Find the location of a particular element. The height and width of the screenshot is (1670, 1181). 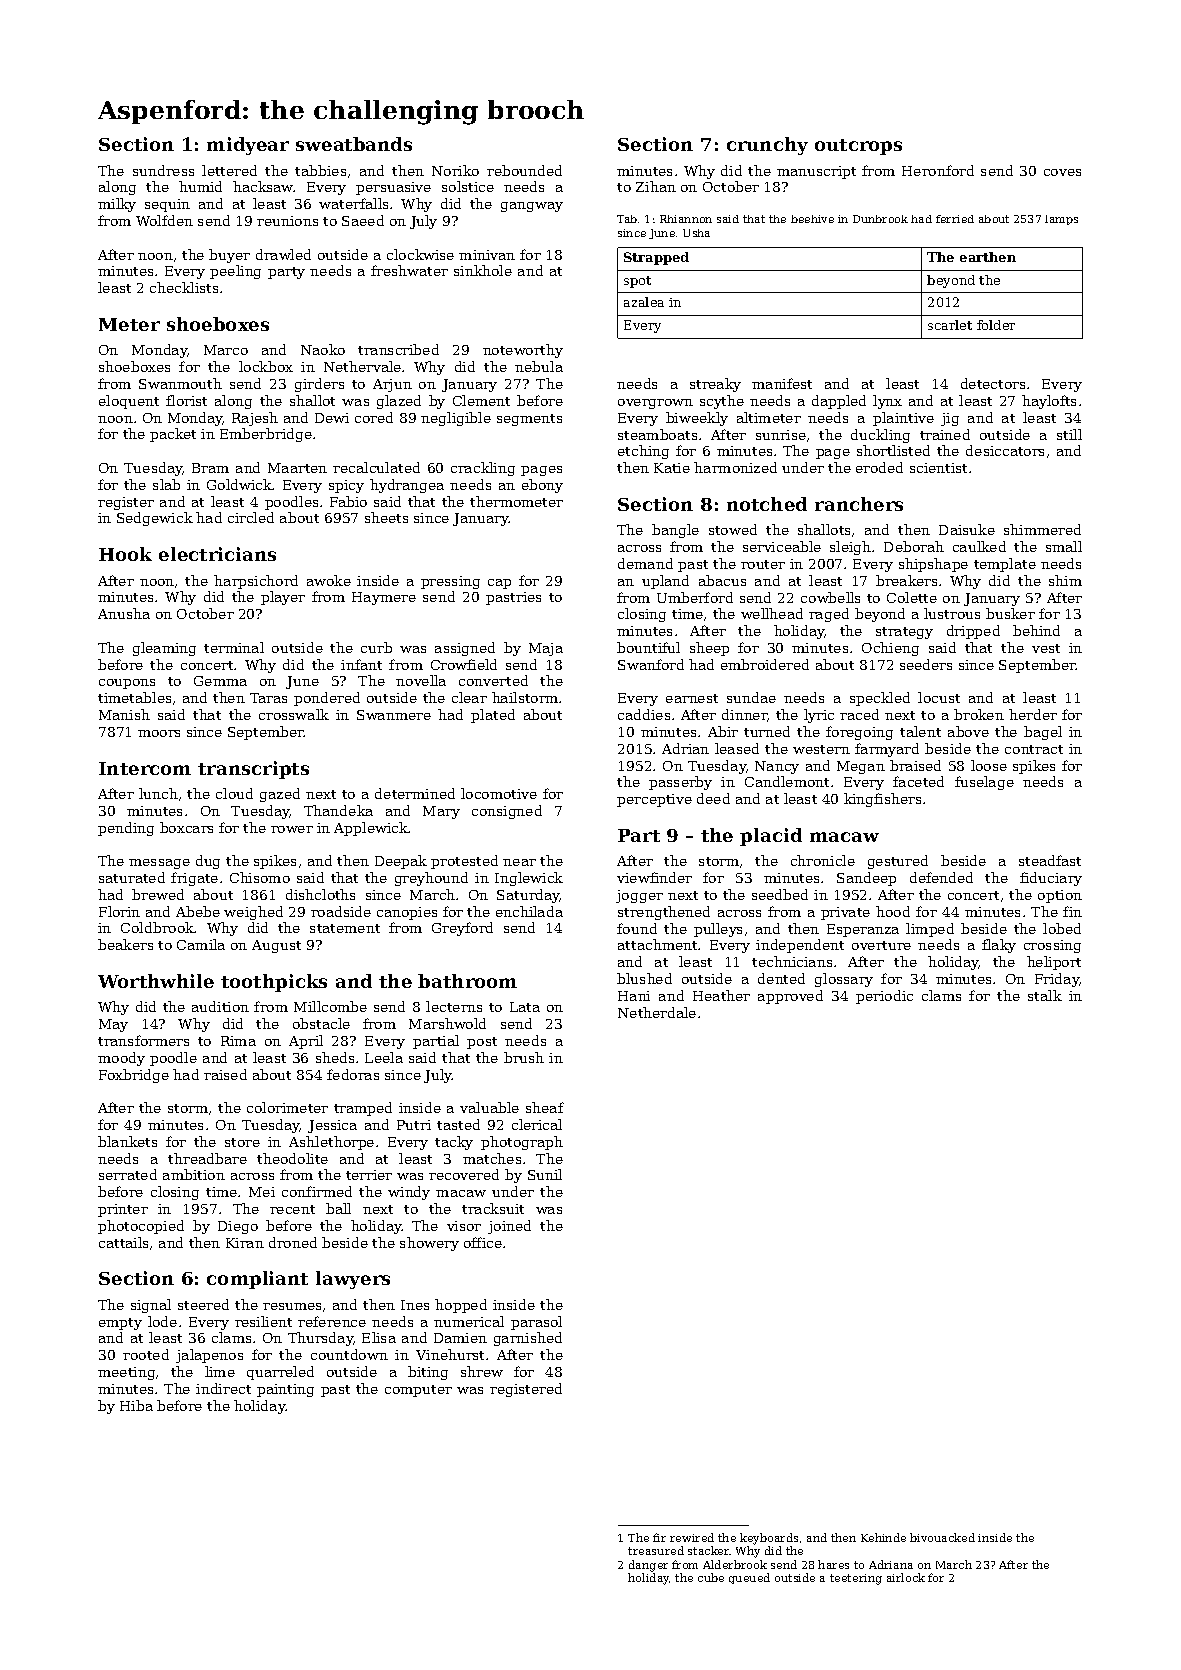

painting is located at coordinates (285, 1390).
